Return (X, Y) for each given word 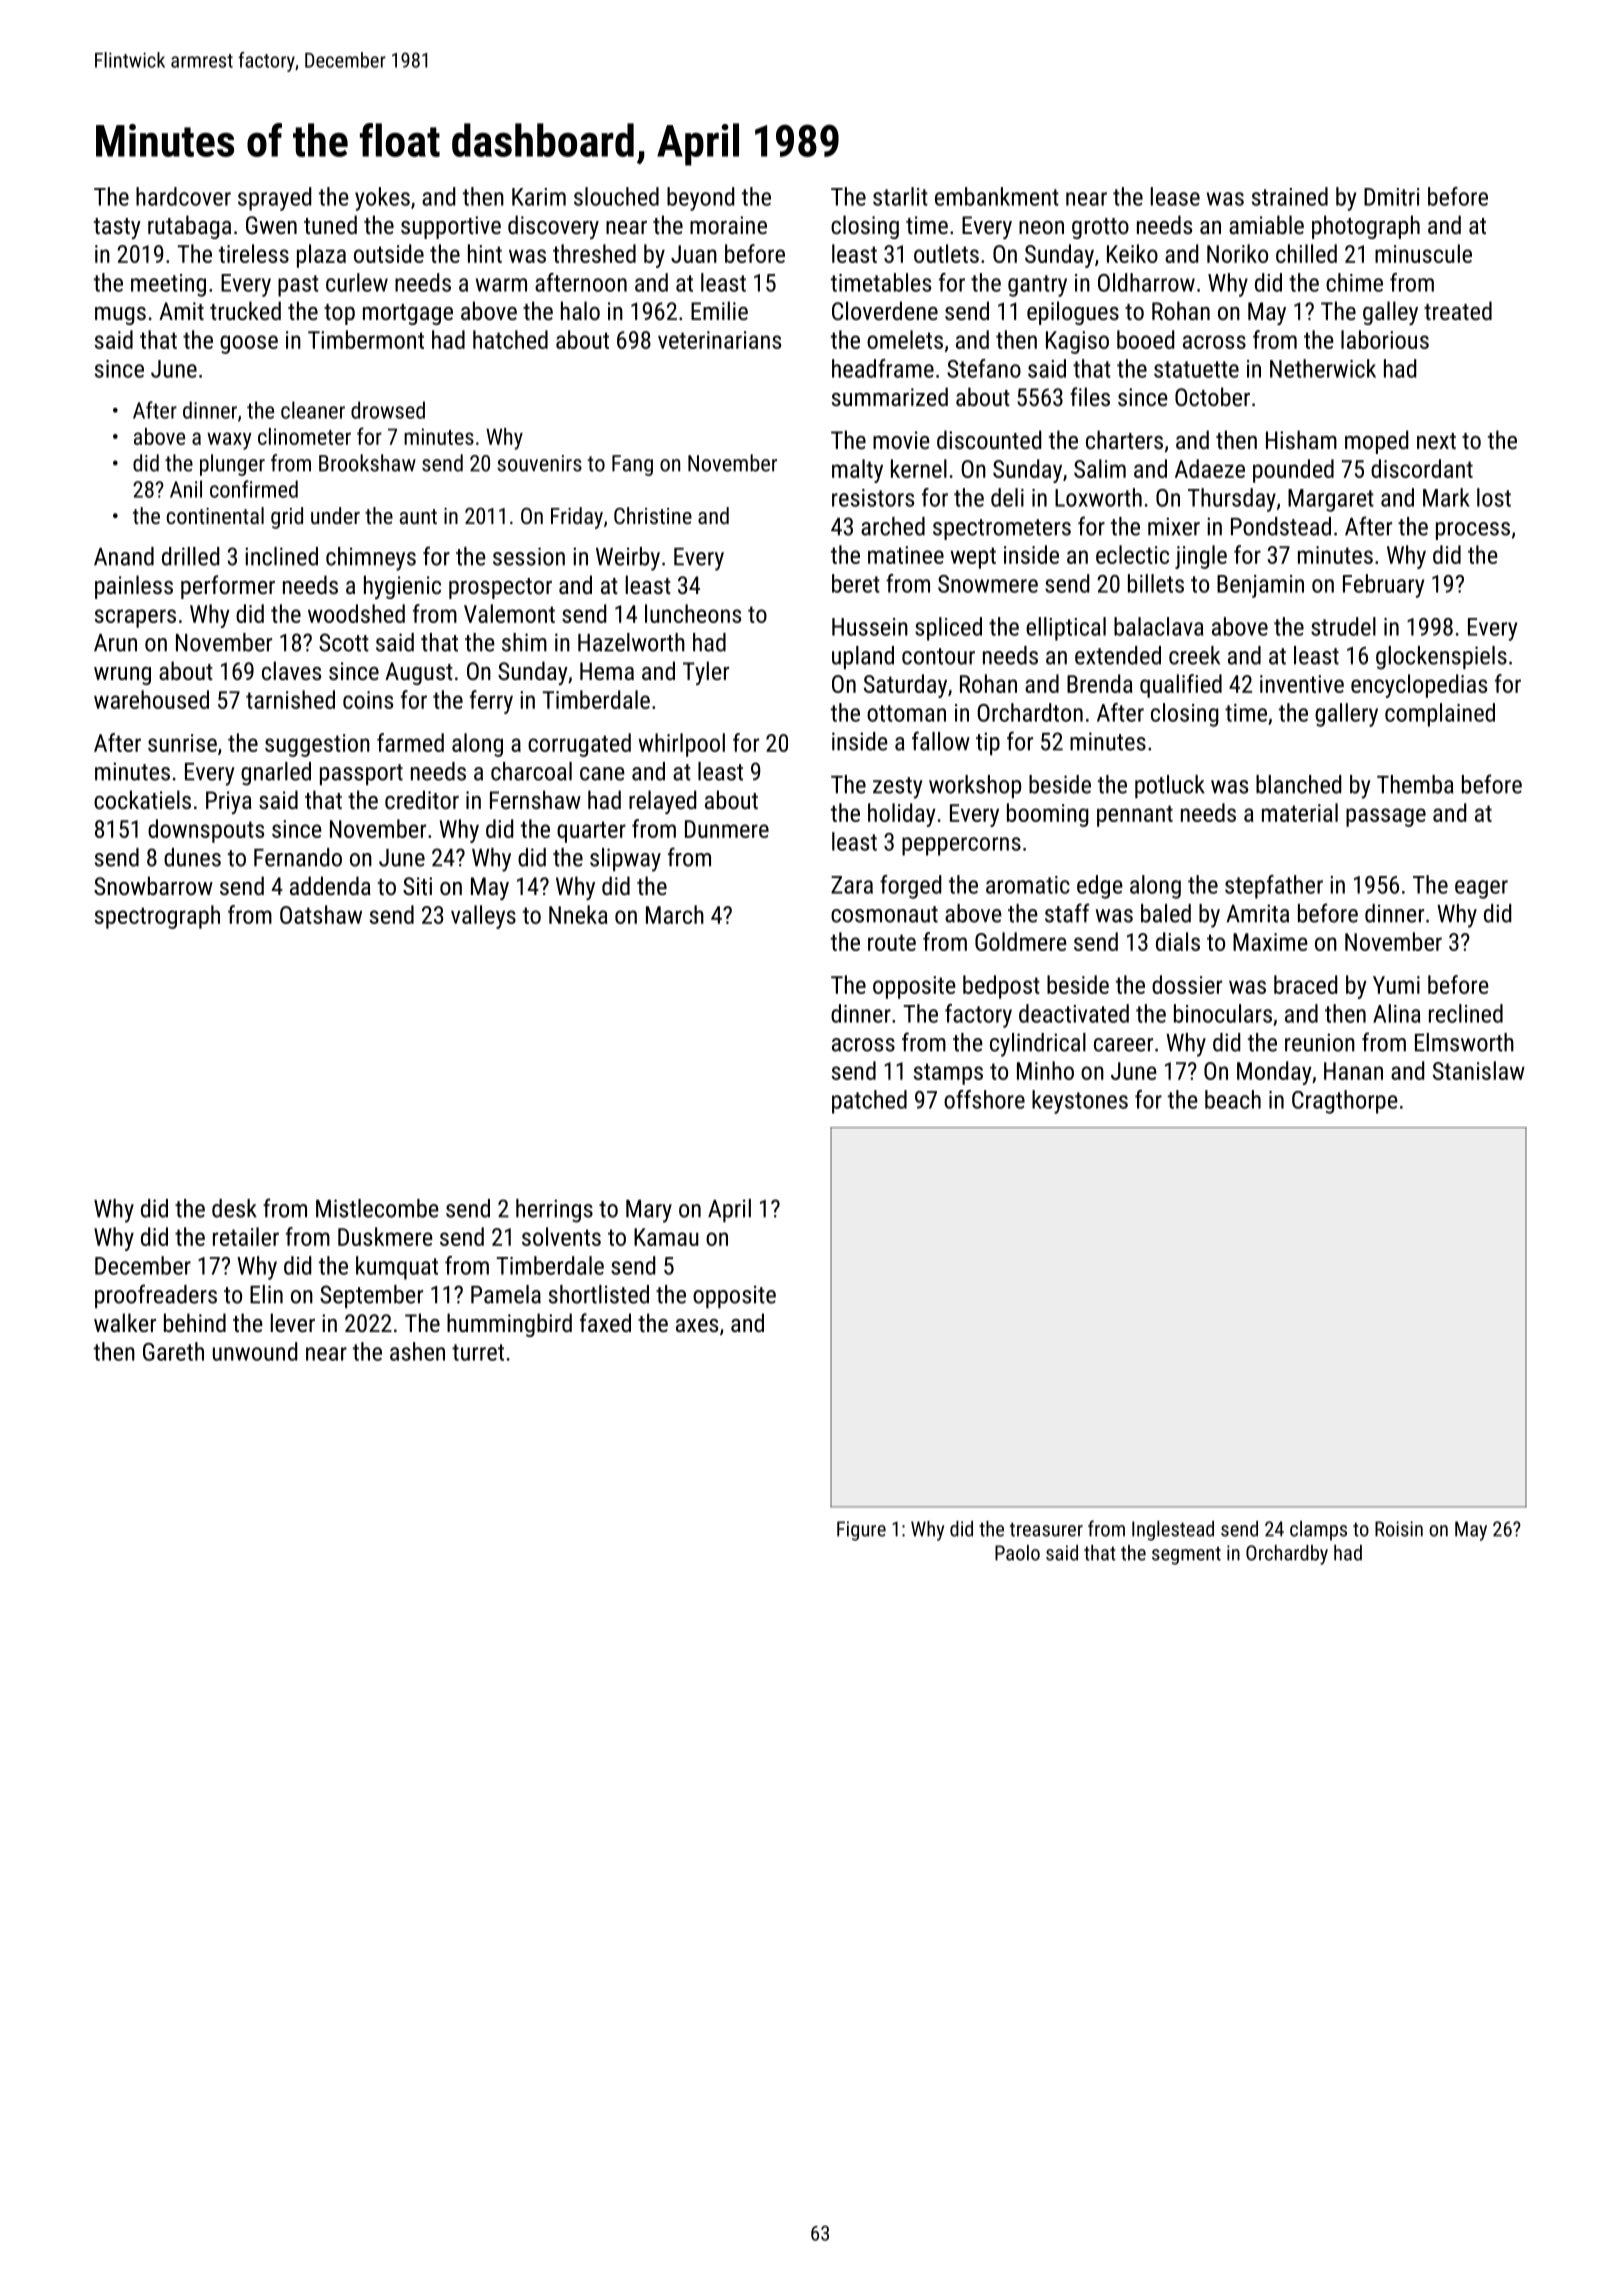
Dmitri (1391, 197)
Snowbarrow (153, 885)
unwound (255, 1351)
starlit (900, 196)
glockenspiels (1441, 658)
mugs (120, 316)
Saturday (905, 686)
